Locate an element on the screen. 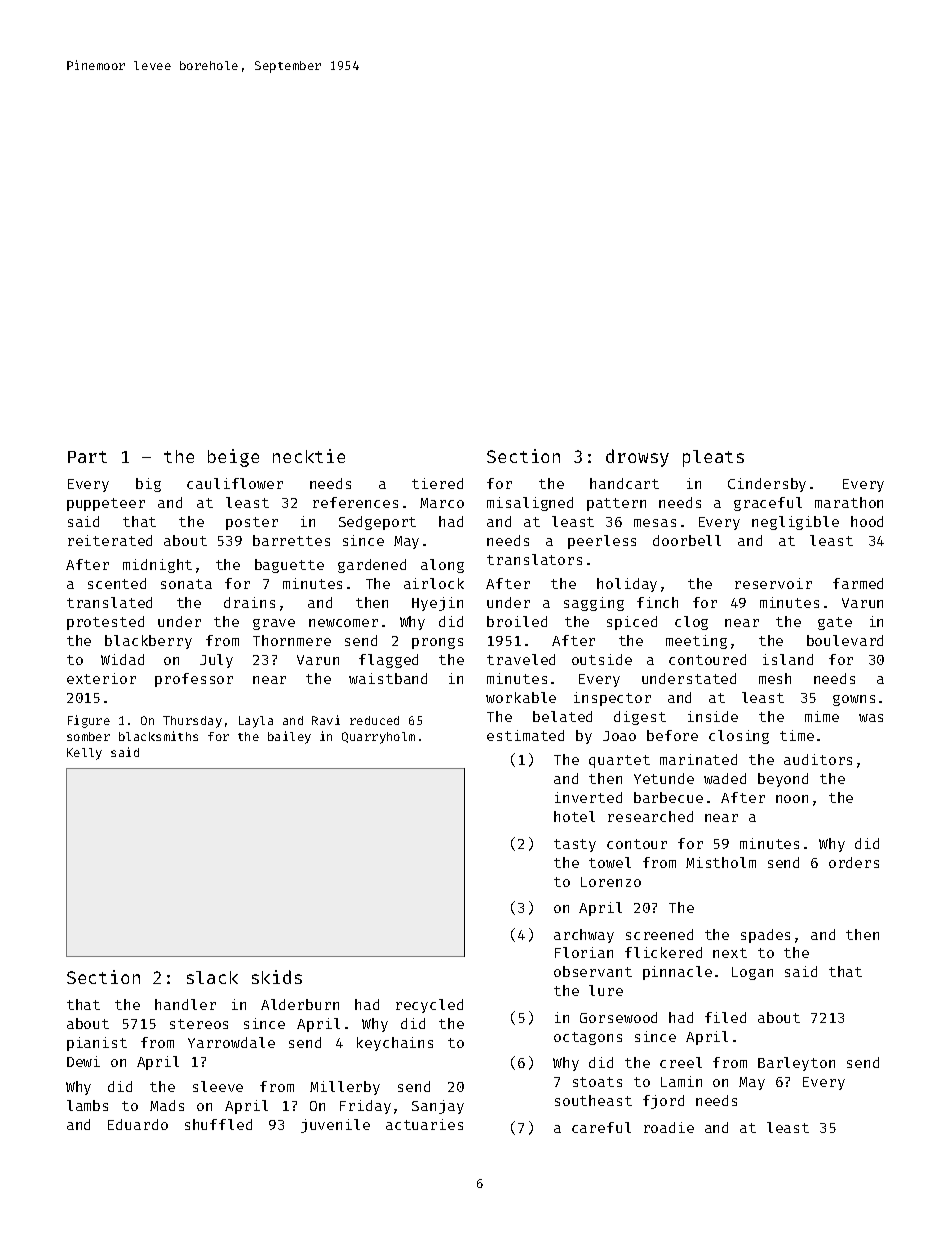 The height and width of the screenshot is (1233, 952). mime is located at coordinates (822, 716).
